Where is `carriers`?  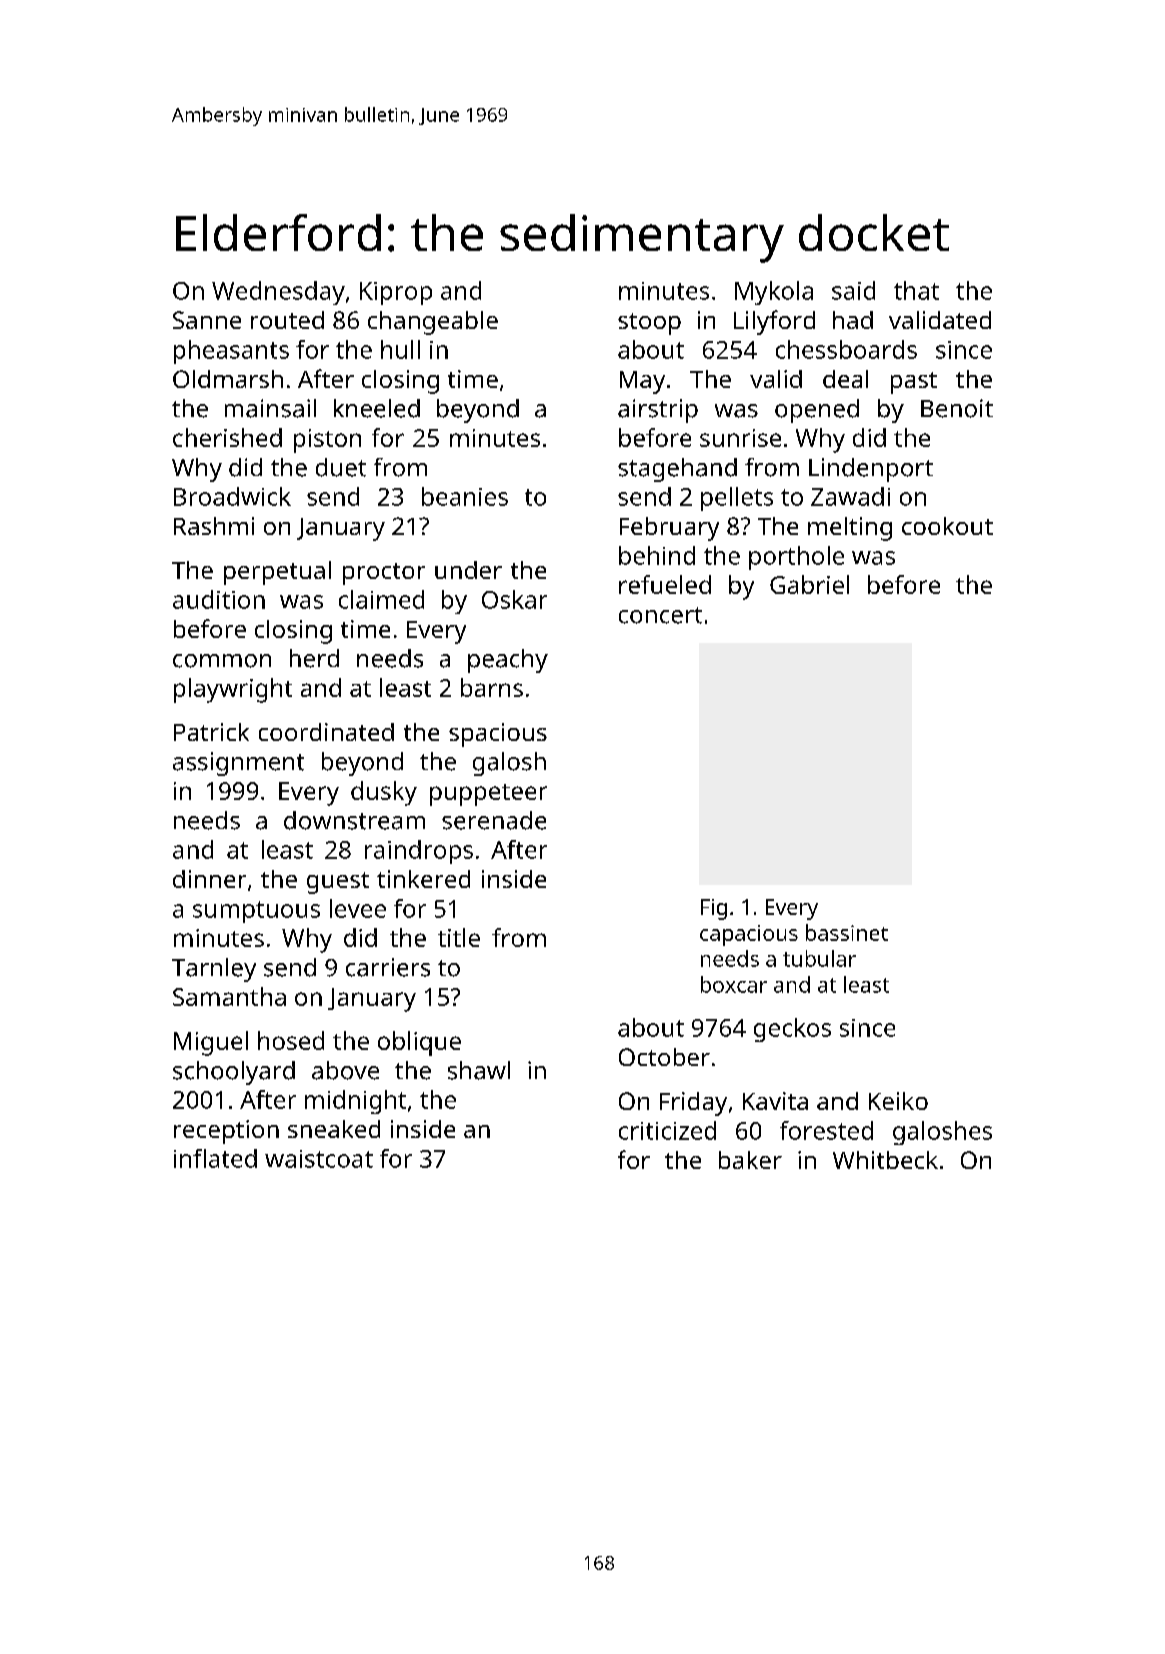 carriers is located at coordinates (388, 967).
